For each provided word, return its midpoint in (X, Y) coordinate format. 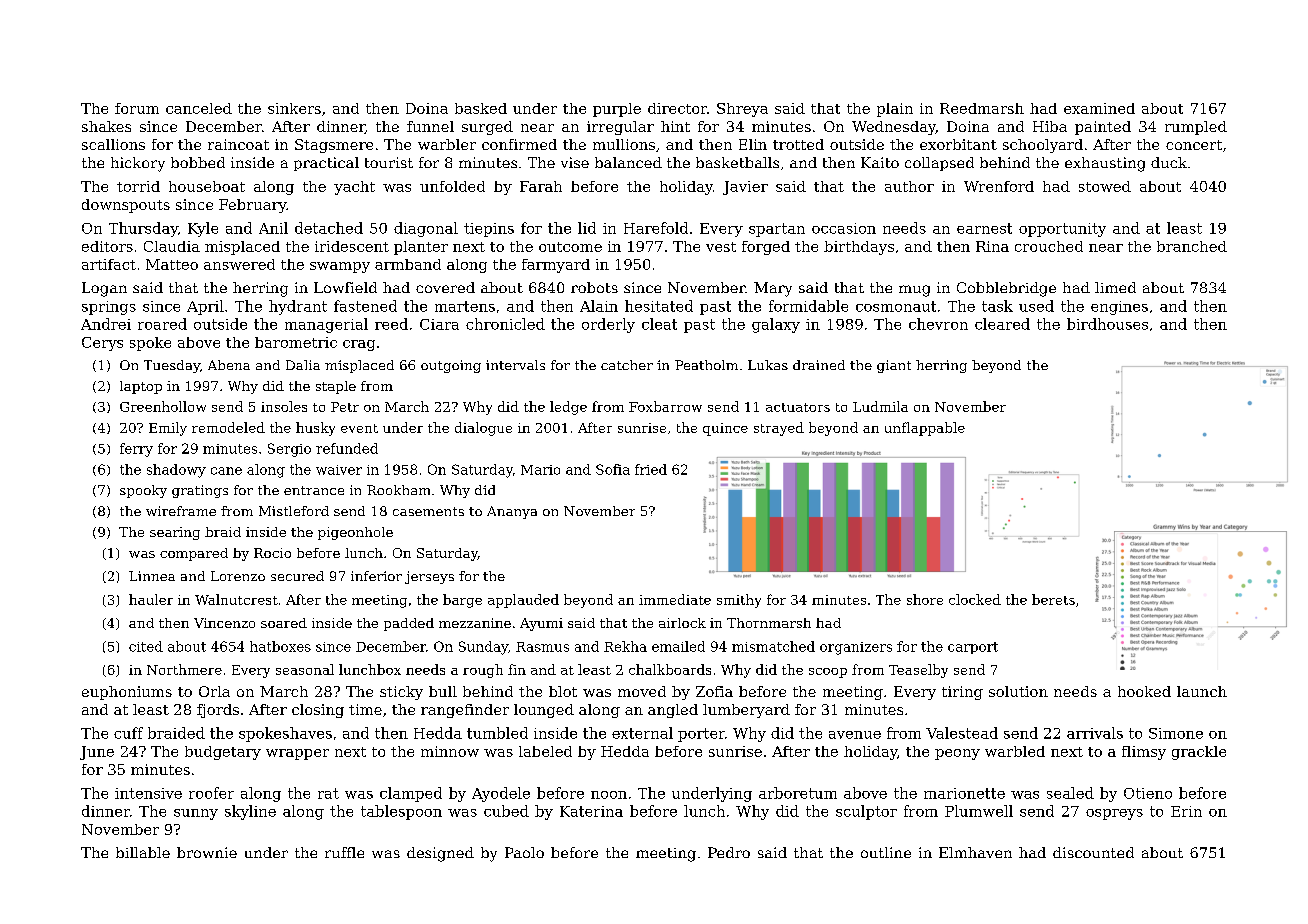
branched (1192, 246)
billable (143, 852)
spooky (143, 491)
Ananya (512, 512)
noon (609, 795)
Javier (745, 188)
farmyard (556, 266)
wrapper (297, 754)
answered (239, 264)
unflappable (925, 429)
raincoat (238, 144)
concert (1194, 145)
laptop (141, 387)
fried (651, 469)
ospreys (1114, 814)
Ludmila (880, 406)
